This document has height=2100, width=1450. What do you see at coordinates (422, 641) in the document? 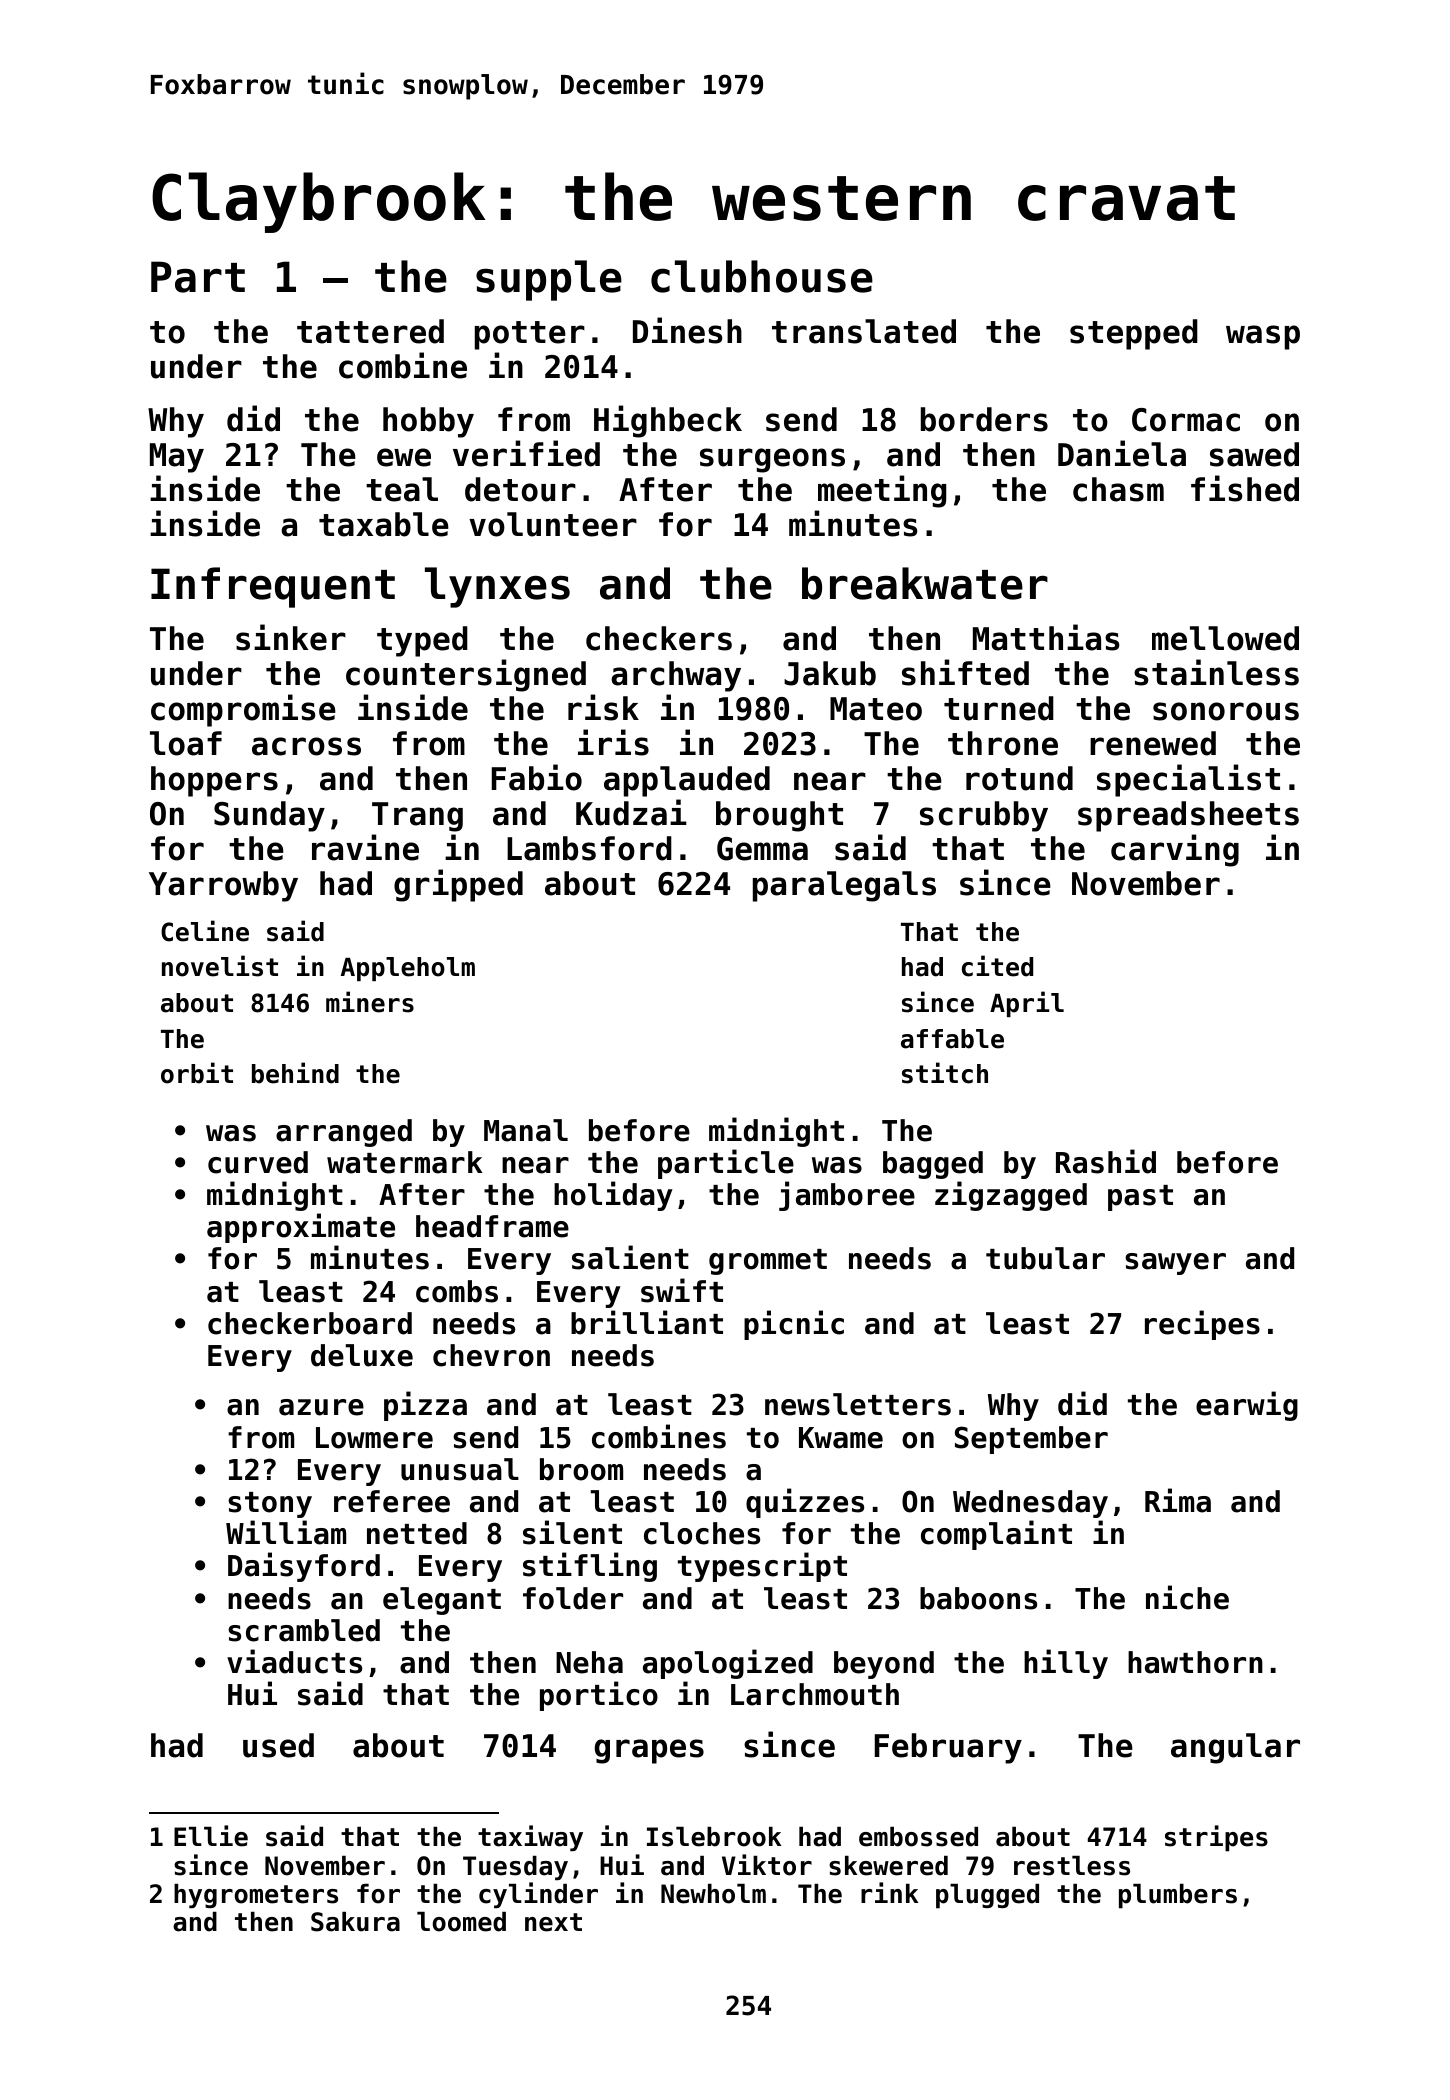
I see `typed` at bounding box center [422, 641].
